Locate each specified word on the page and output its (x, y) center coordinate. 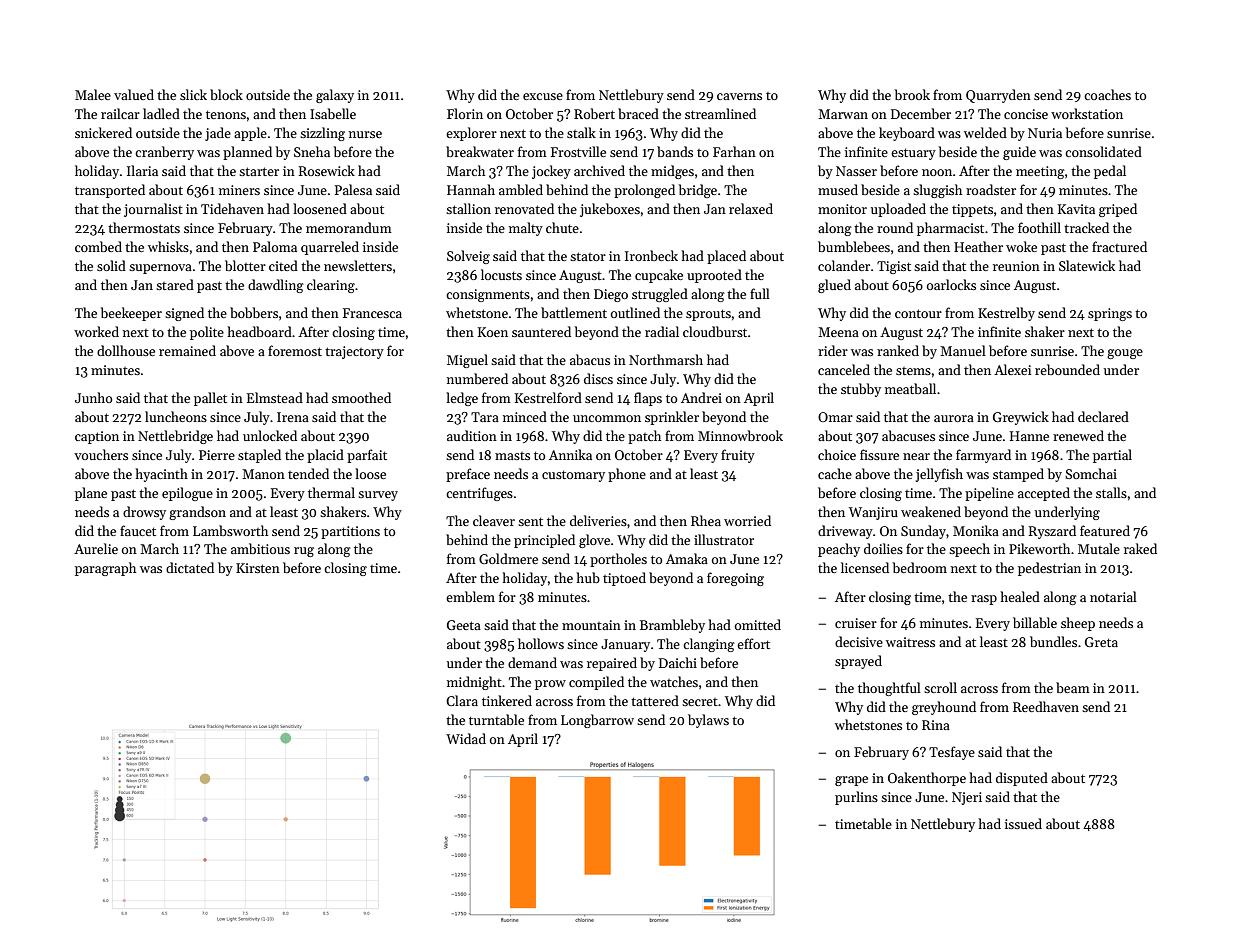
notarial (1113, 596)
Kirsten (258, 568)
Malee (93, 94)
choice (837, 454)
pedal (1110, 172)
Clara (462, 700)
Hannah (471, 189)
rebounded (1067, 369)
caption (97, 437)
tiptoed (624, 579)
